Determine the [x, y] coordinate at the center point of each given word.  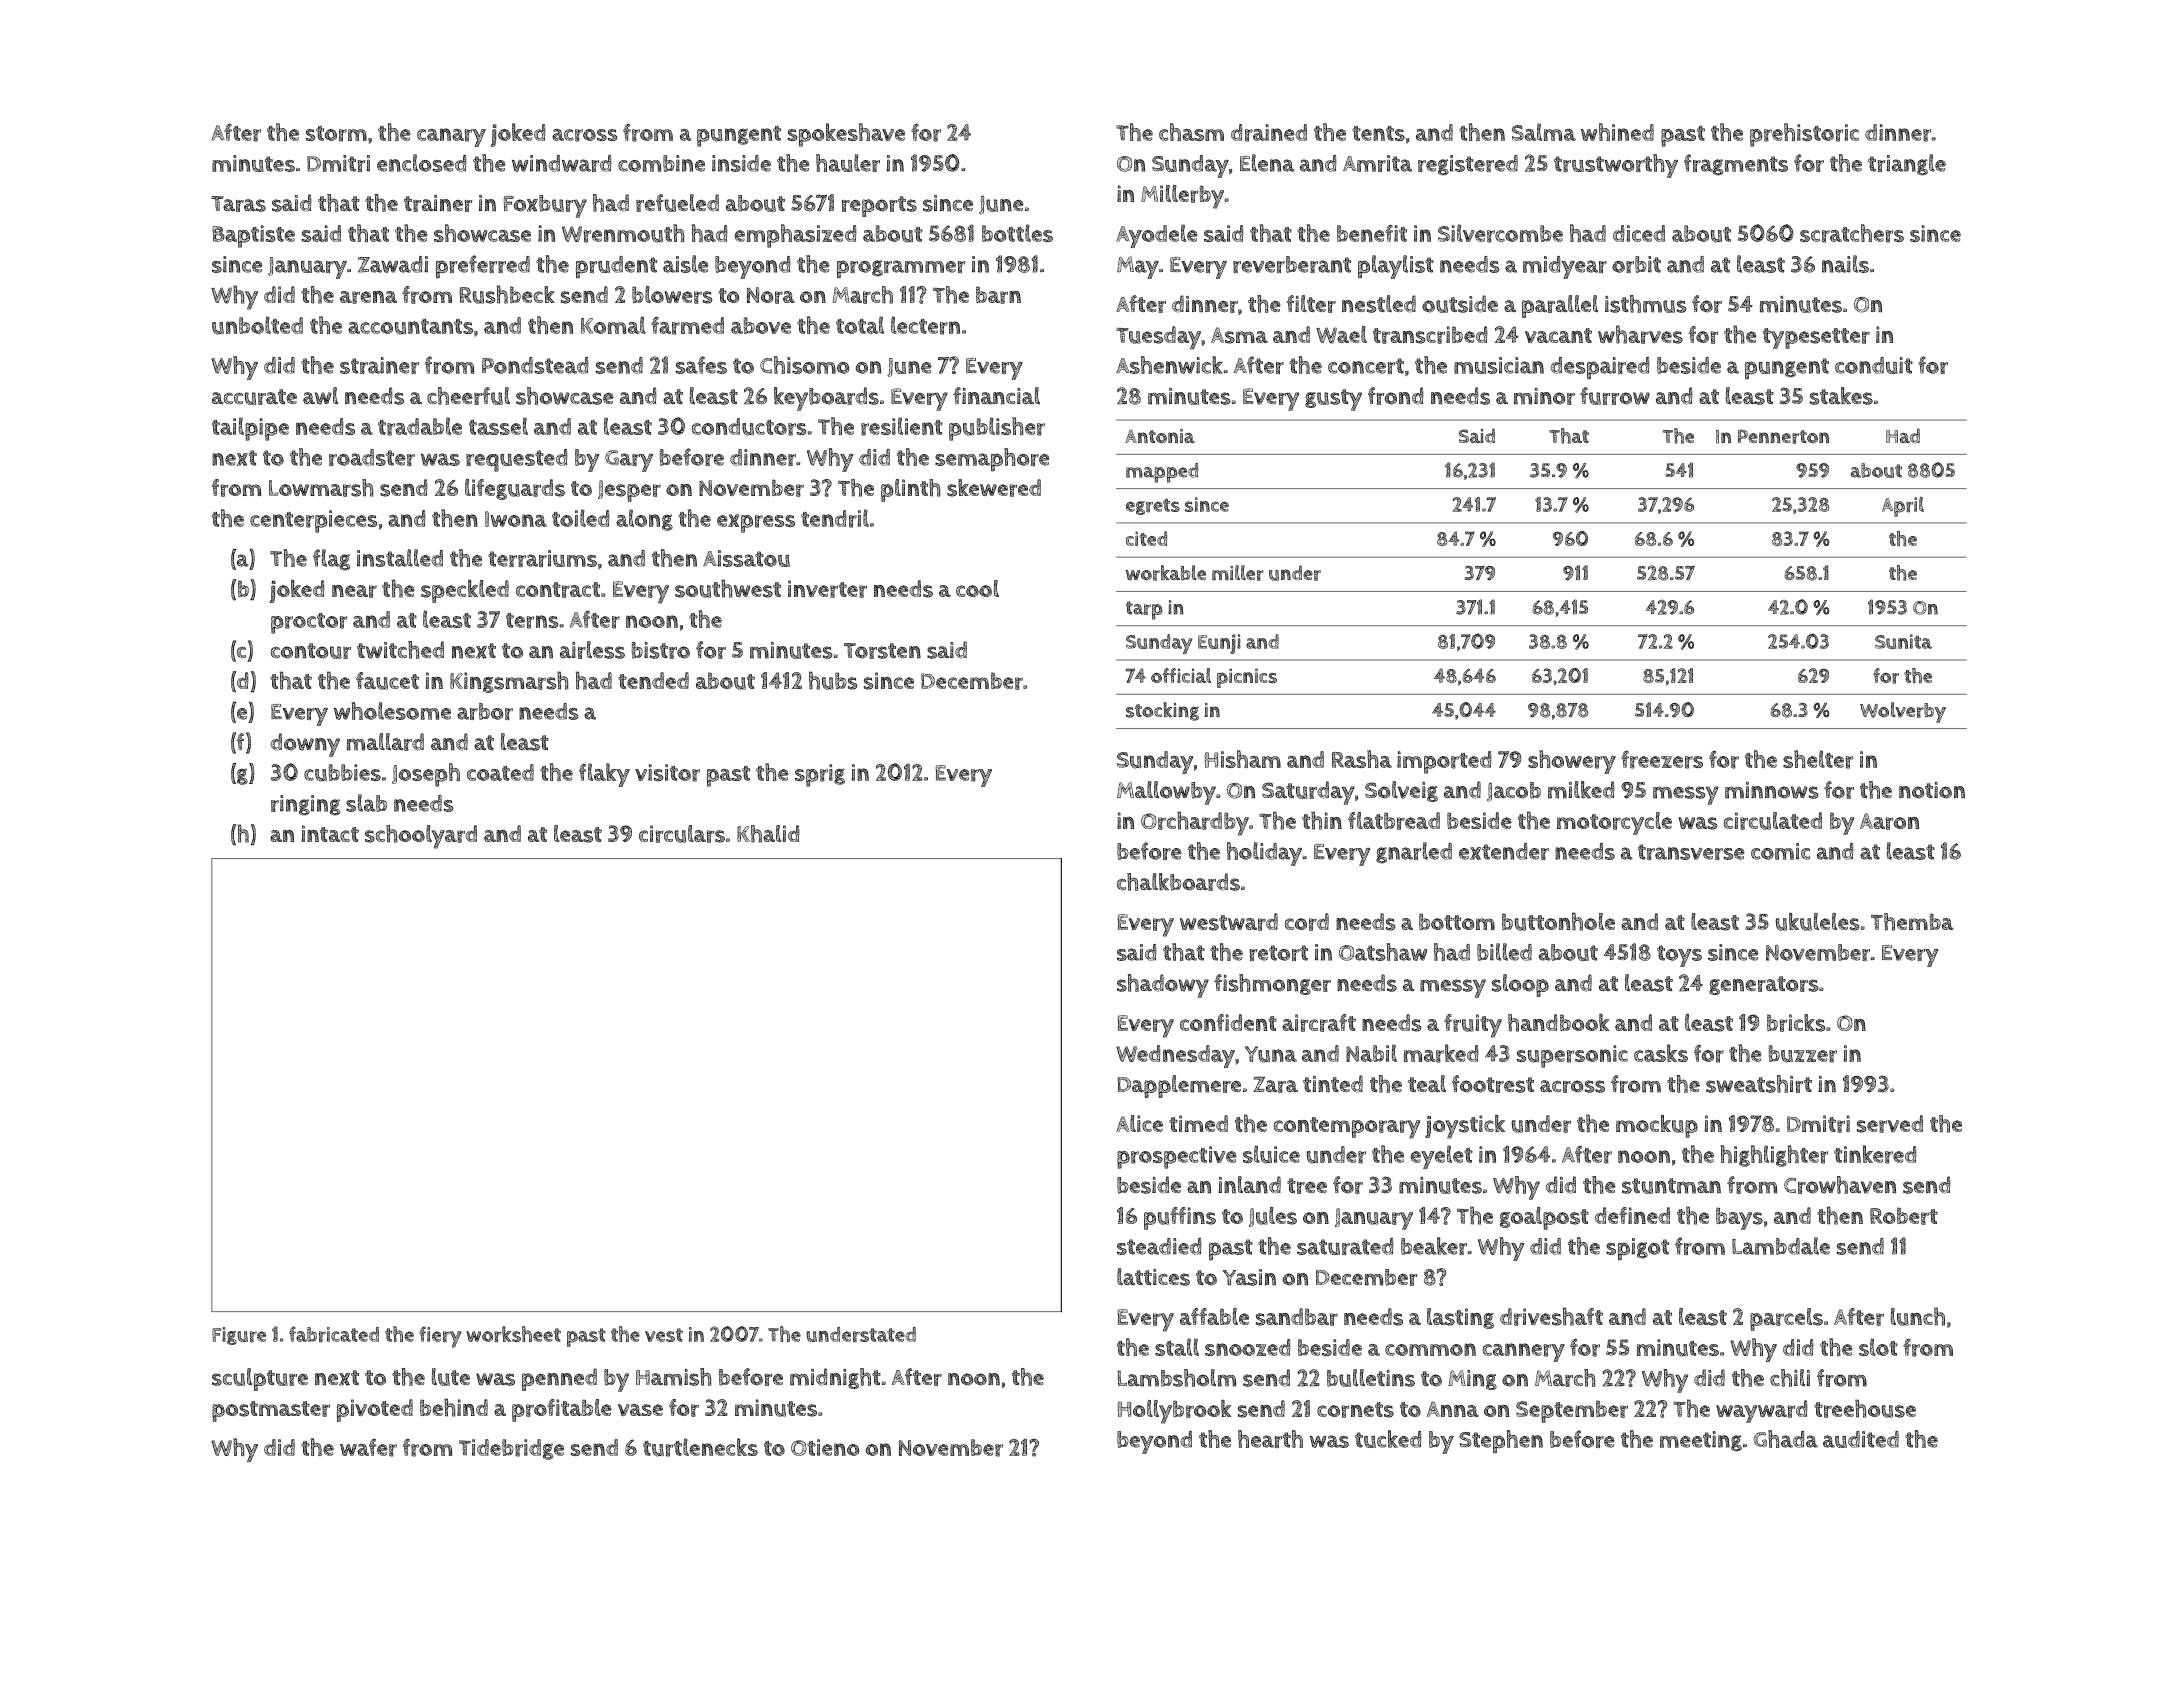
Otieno [825, 1447]
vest [664, 1335]
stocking [1162, 711]
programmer [901, 269]
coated [500, 772]
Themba [1912, 922]
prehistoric [1804, 135]
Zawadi [393, 264]
